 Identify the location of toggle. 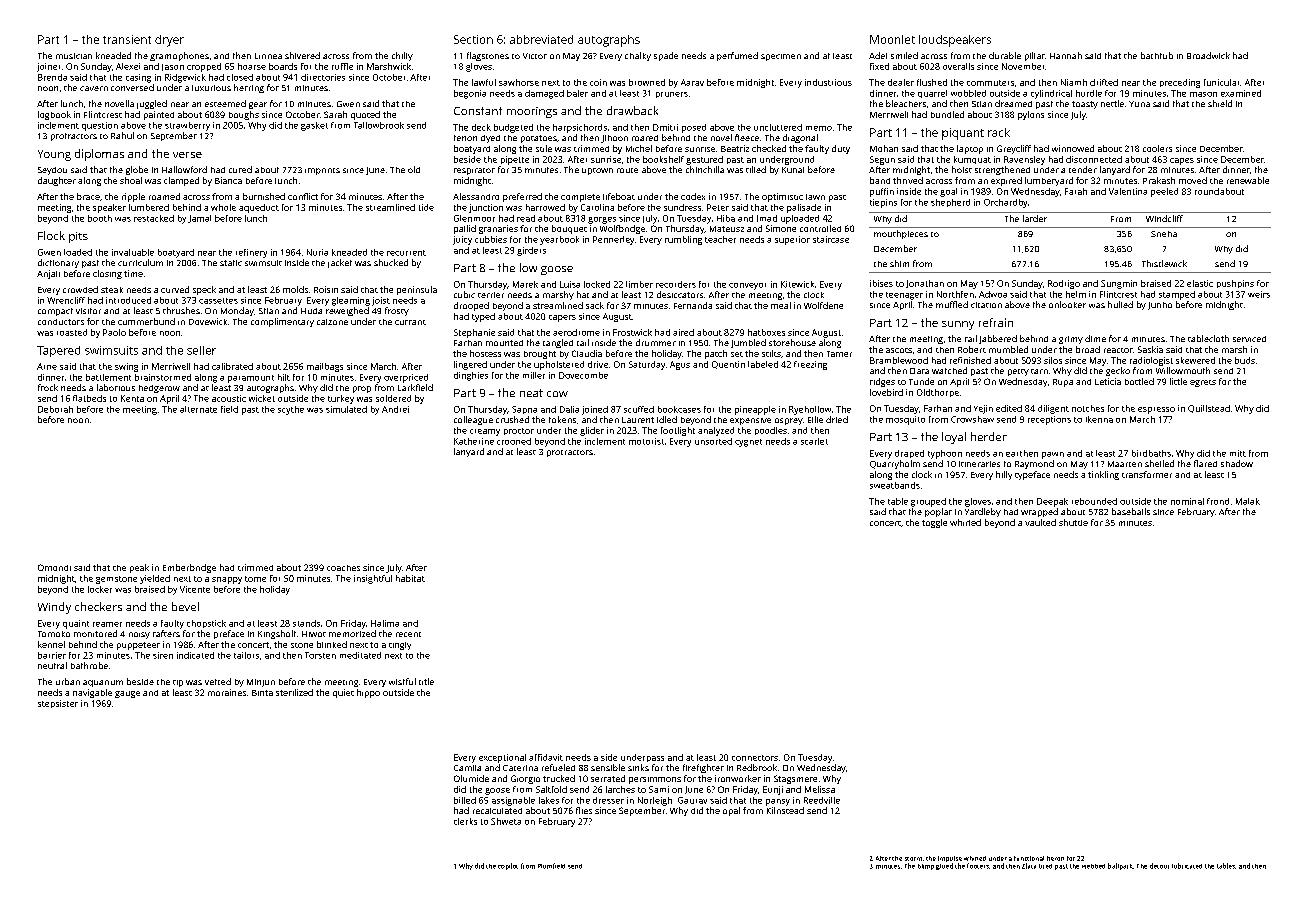
(934, 523).
